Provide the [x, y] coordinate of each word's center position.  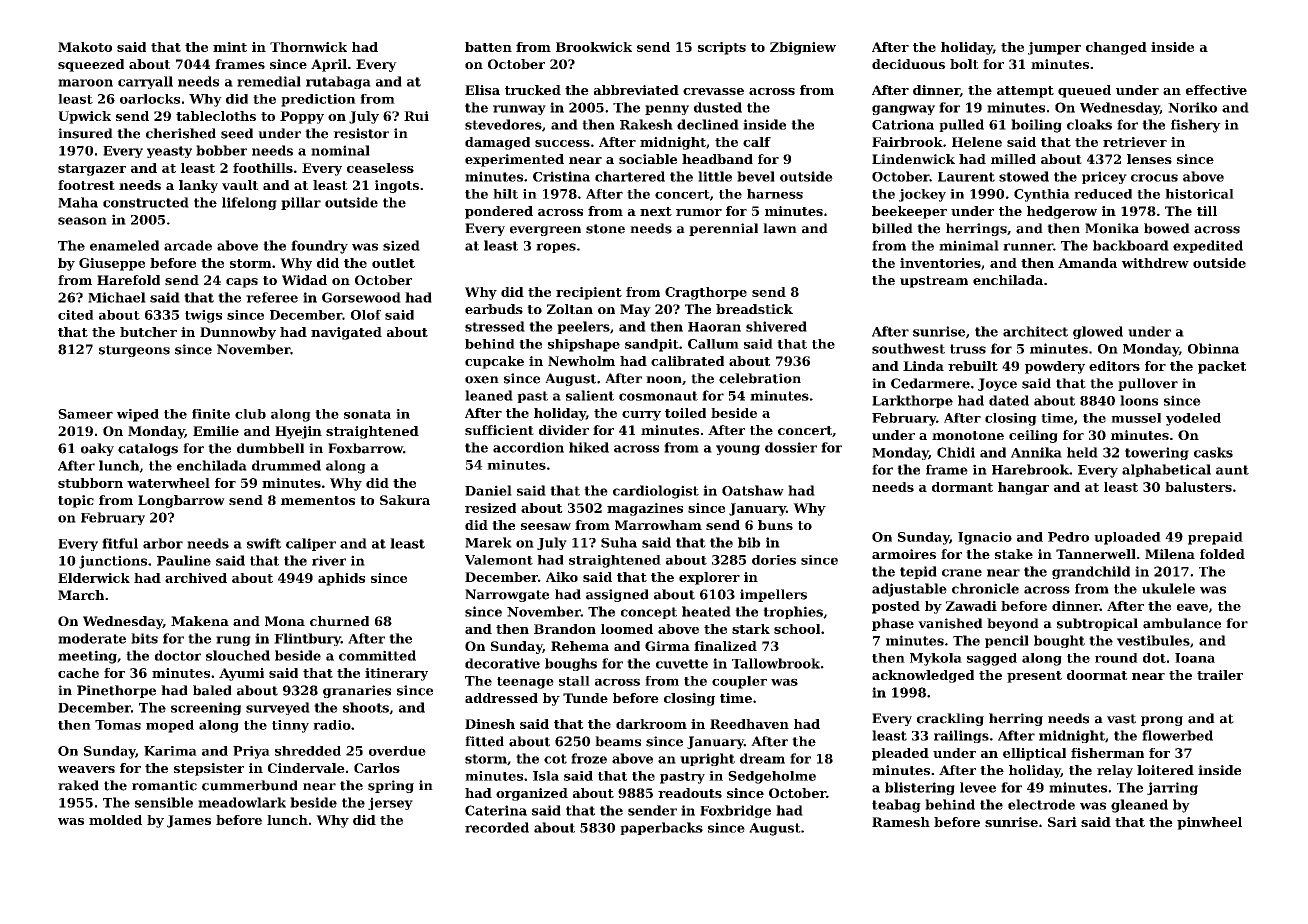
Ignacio [985, 538]
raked [78, 785]
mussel [1136, 418]
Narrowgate [507, 595]
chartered [630, 176]
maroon [85, 83]
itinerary [396, 674]
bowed [1167, 228]
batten [488, 47]
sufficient [499, 430]
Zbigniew [803, 48]
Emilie [216, 431]
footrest [86, 185]
